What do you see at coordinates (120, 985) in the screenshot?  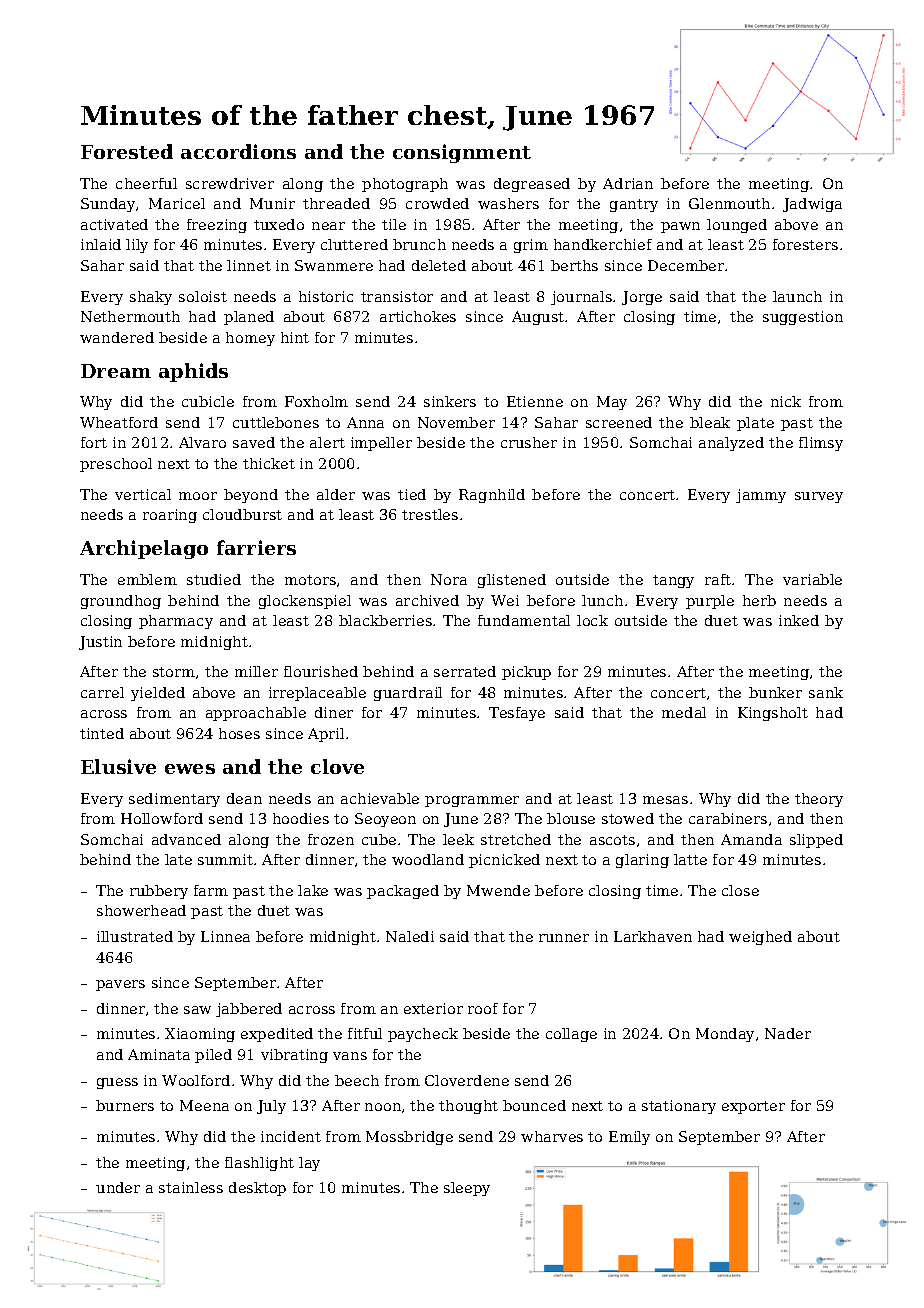 I see `pavers` at bounding box center [120, 985].
